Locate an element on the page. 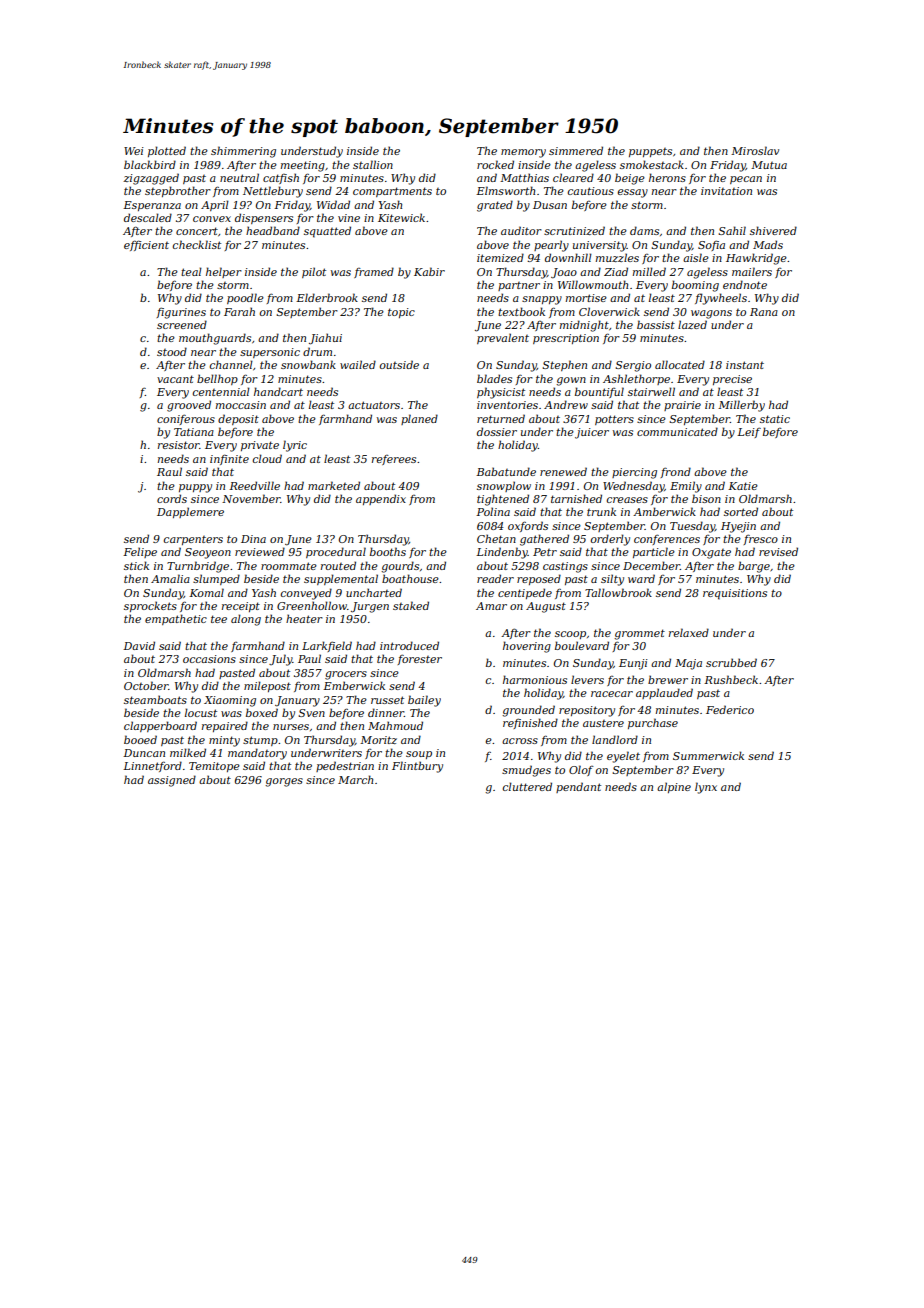 This page has width=924, height=1308. itemized is located at coordinates (500, 257).
